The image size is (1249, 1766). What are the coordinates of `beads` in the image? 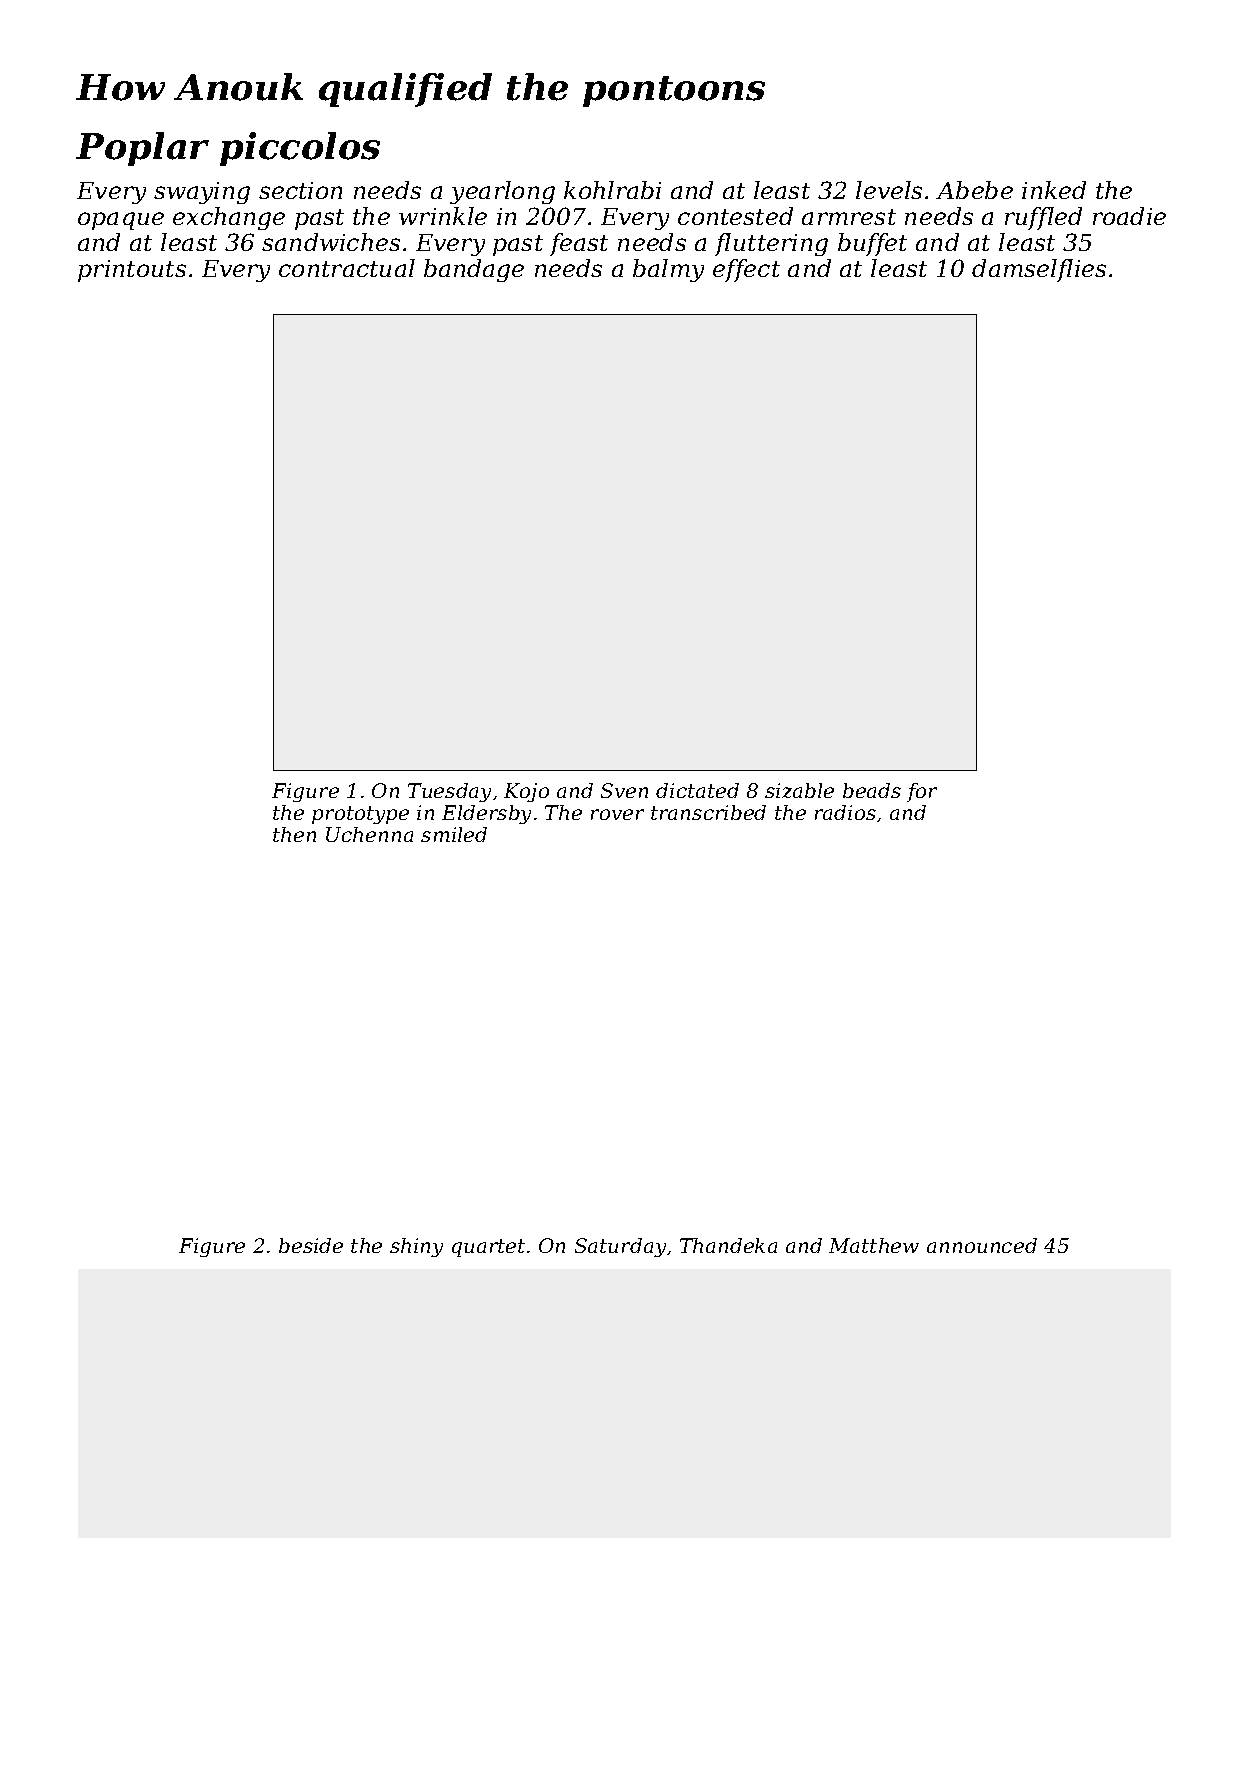 It's located at (872, 790).
